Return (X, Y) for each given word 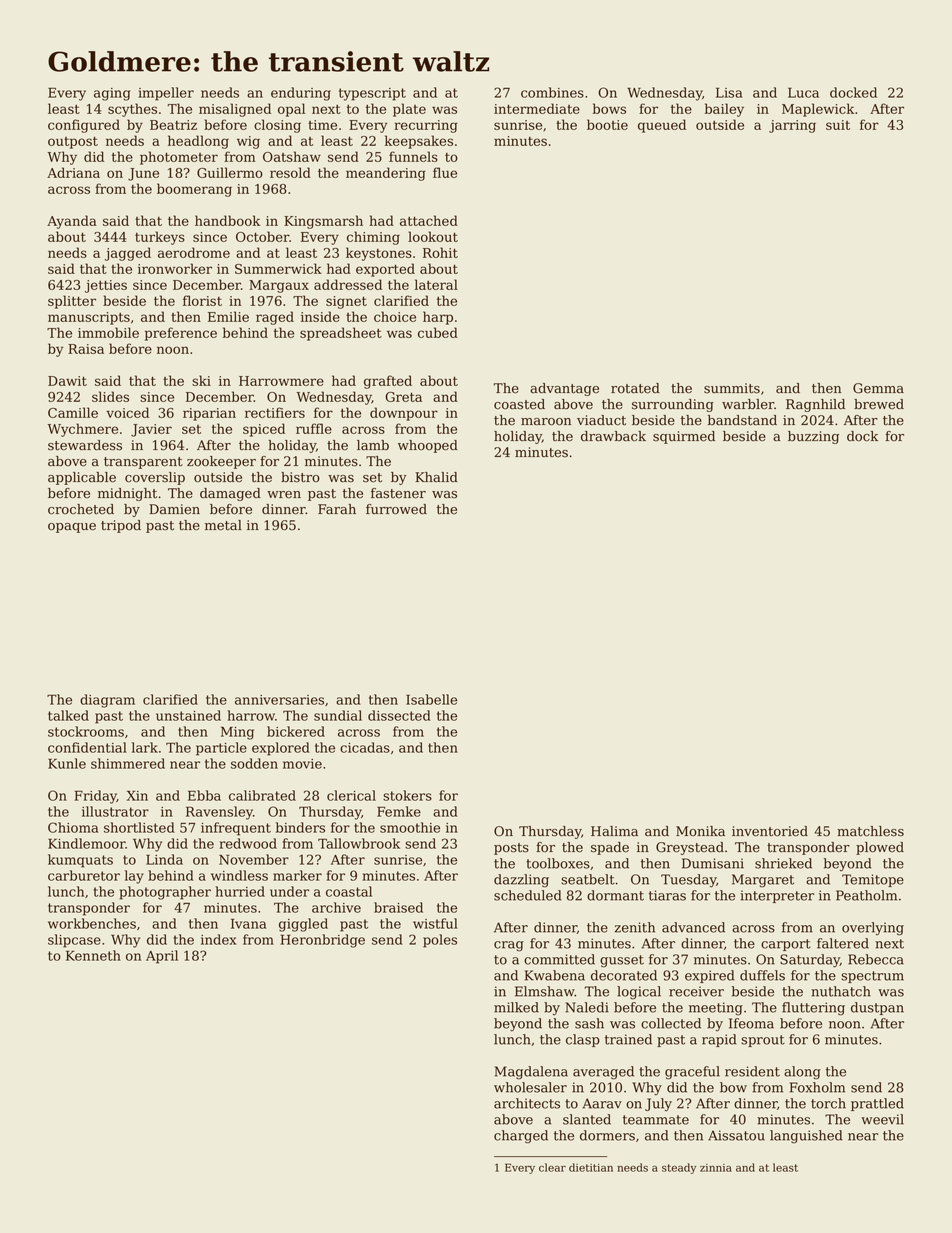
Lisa (729, 92)
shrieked (783, 863)
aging (112, 94)
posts (511, 849)
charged (521, 1137)
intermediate (537, 108)
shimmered (128, 763)
